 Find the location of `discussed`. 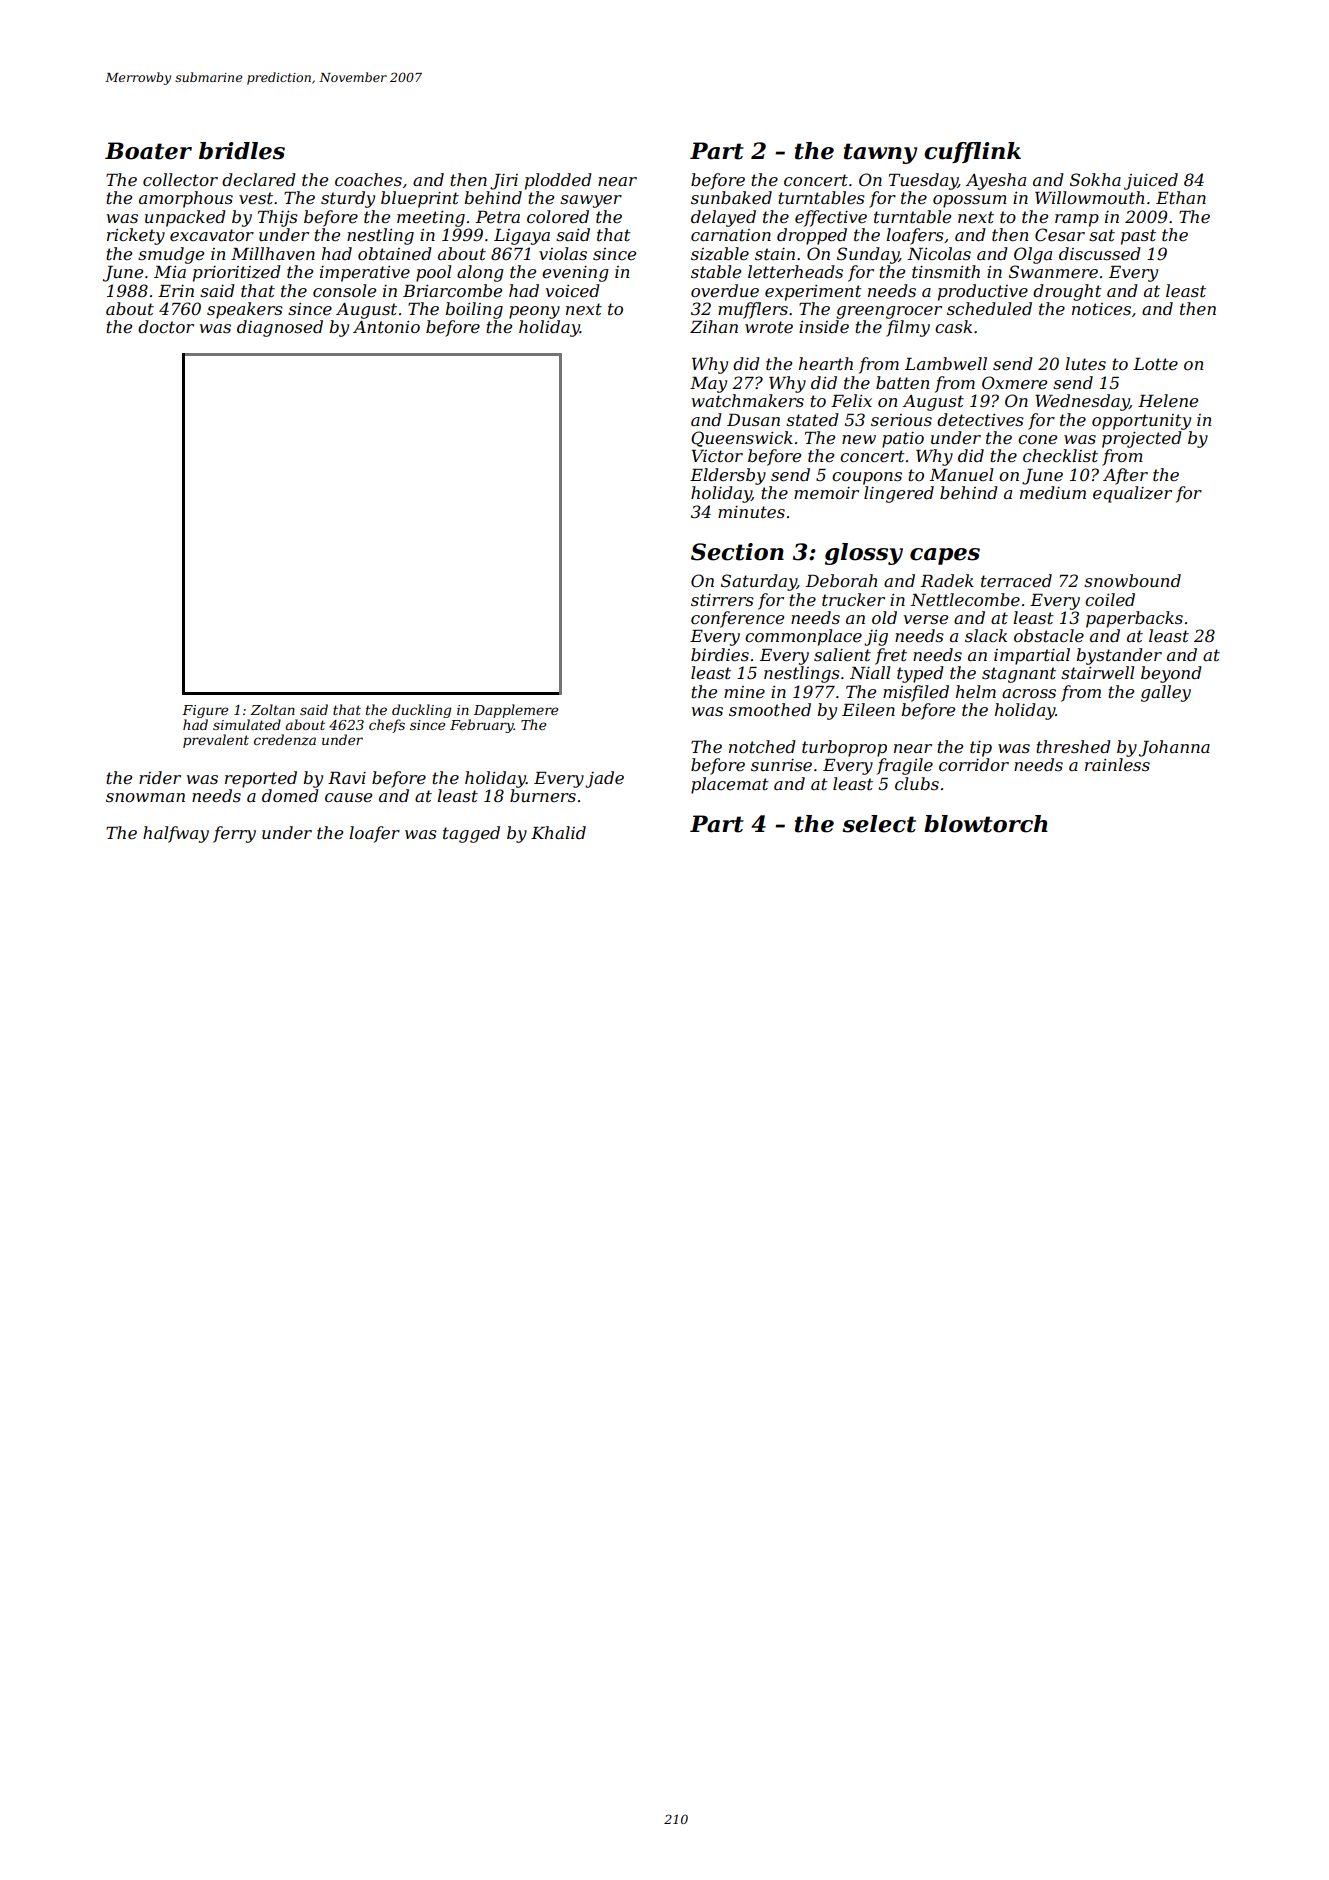

discussed is located at coordinates (1100, 253).
